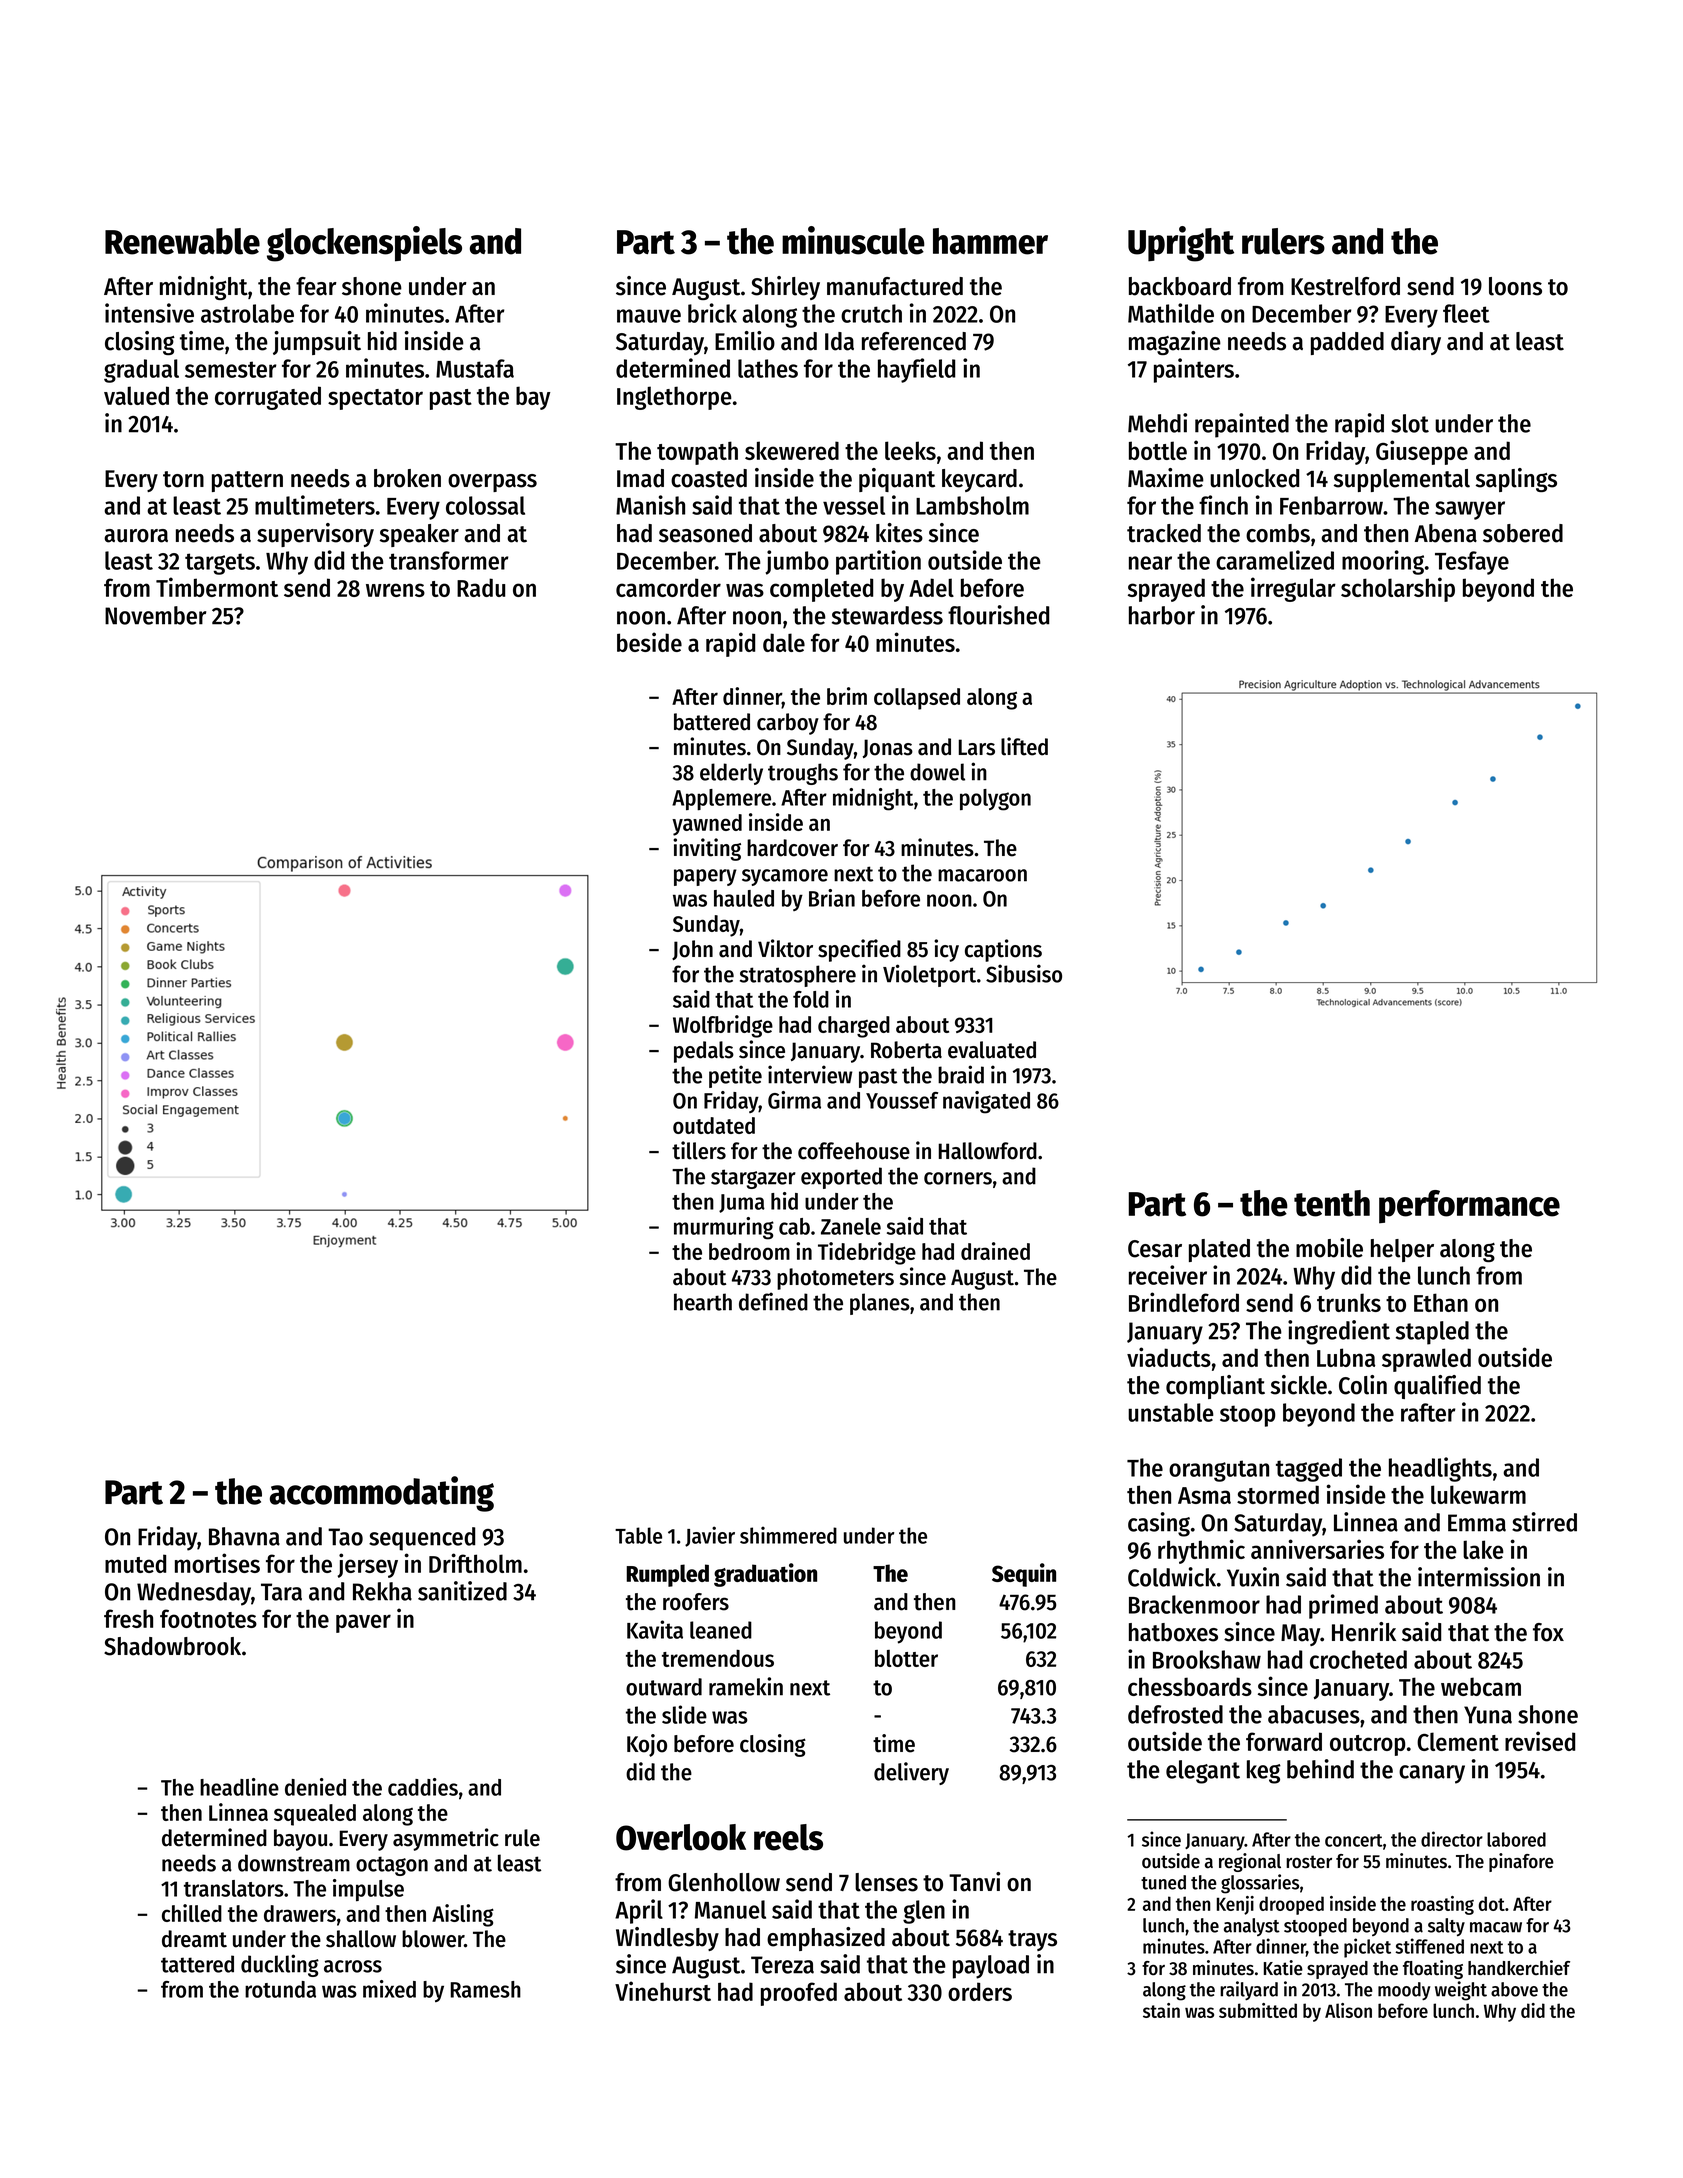  I want to click on Timbermont, so click(217, 587).
